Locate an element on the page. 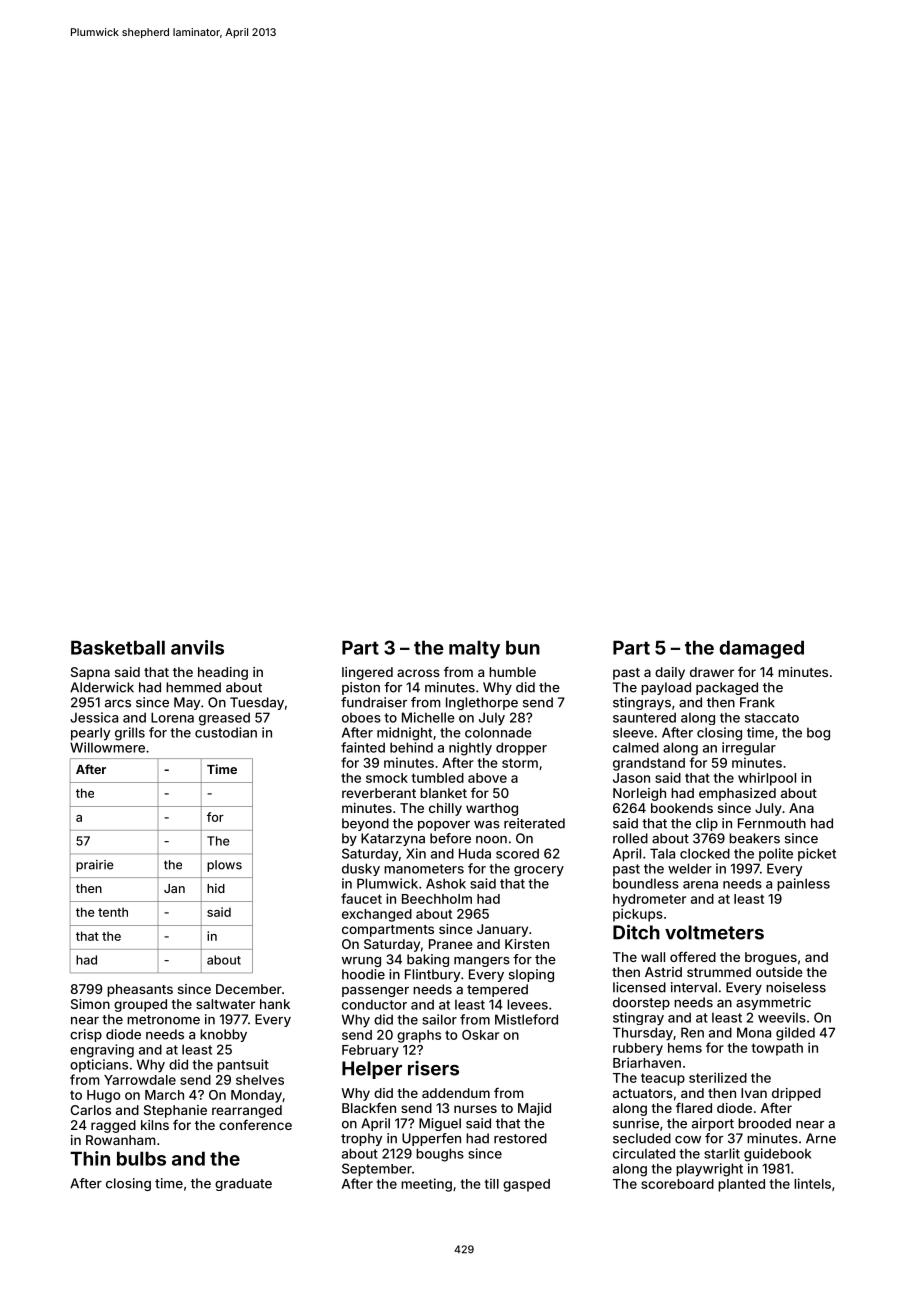  sterilized is located at coordinates (718, 1077).
